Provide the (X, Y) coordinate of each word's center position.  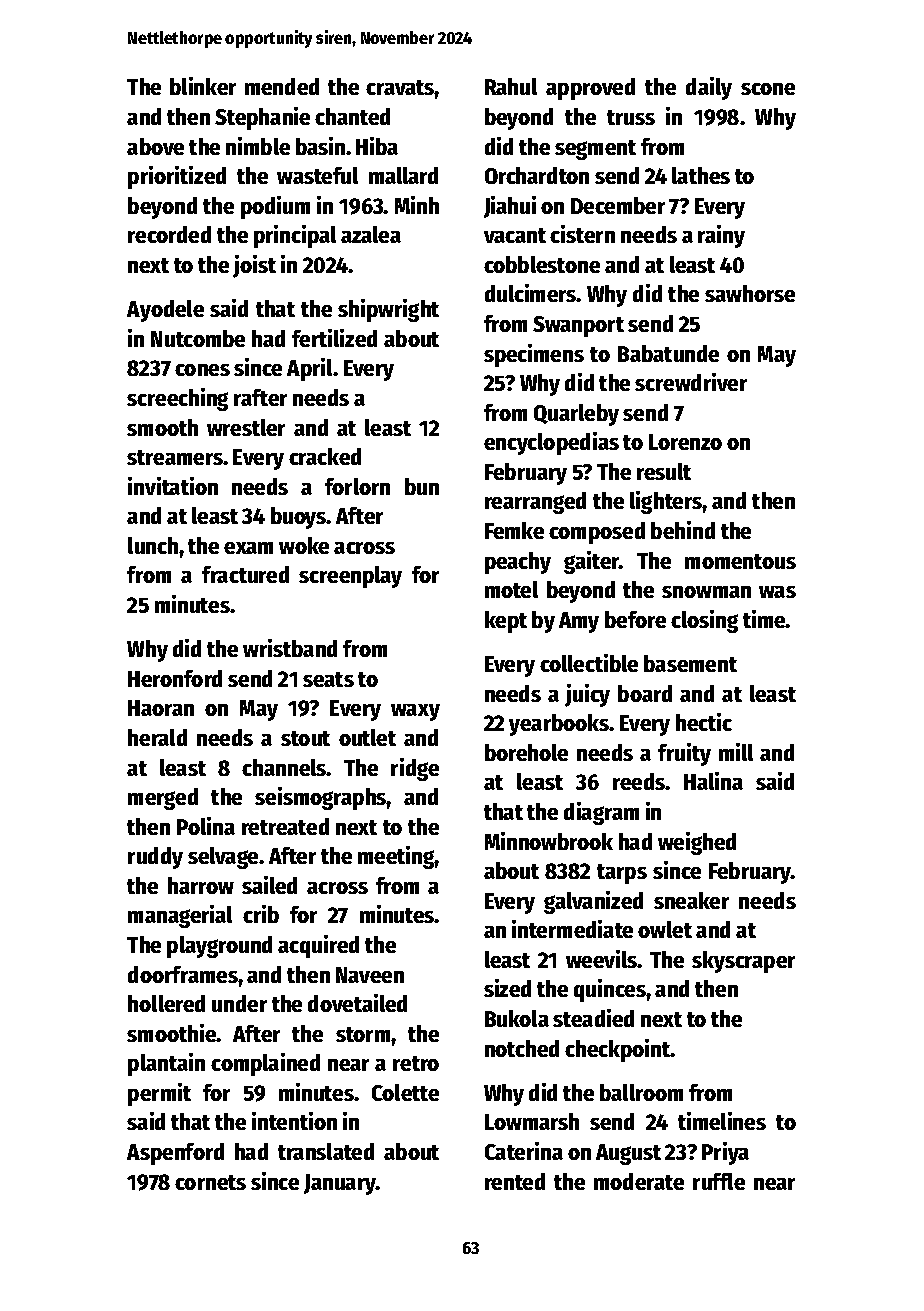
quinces (610, 990)
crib (261, 914)
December (618, 205)
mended (282, 86)
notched (522, 1048)
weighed (697, 843)
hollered (166, 1003)
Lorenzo (685, 442)
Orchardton (537, 175)
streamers (175, 457)
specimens (534, 355)
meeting (396, 857)
